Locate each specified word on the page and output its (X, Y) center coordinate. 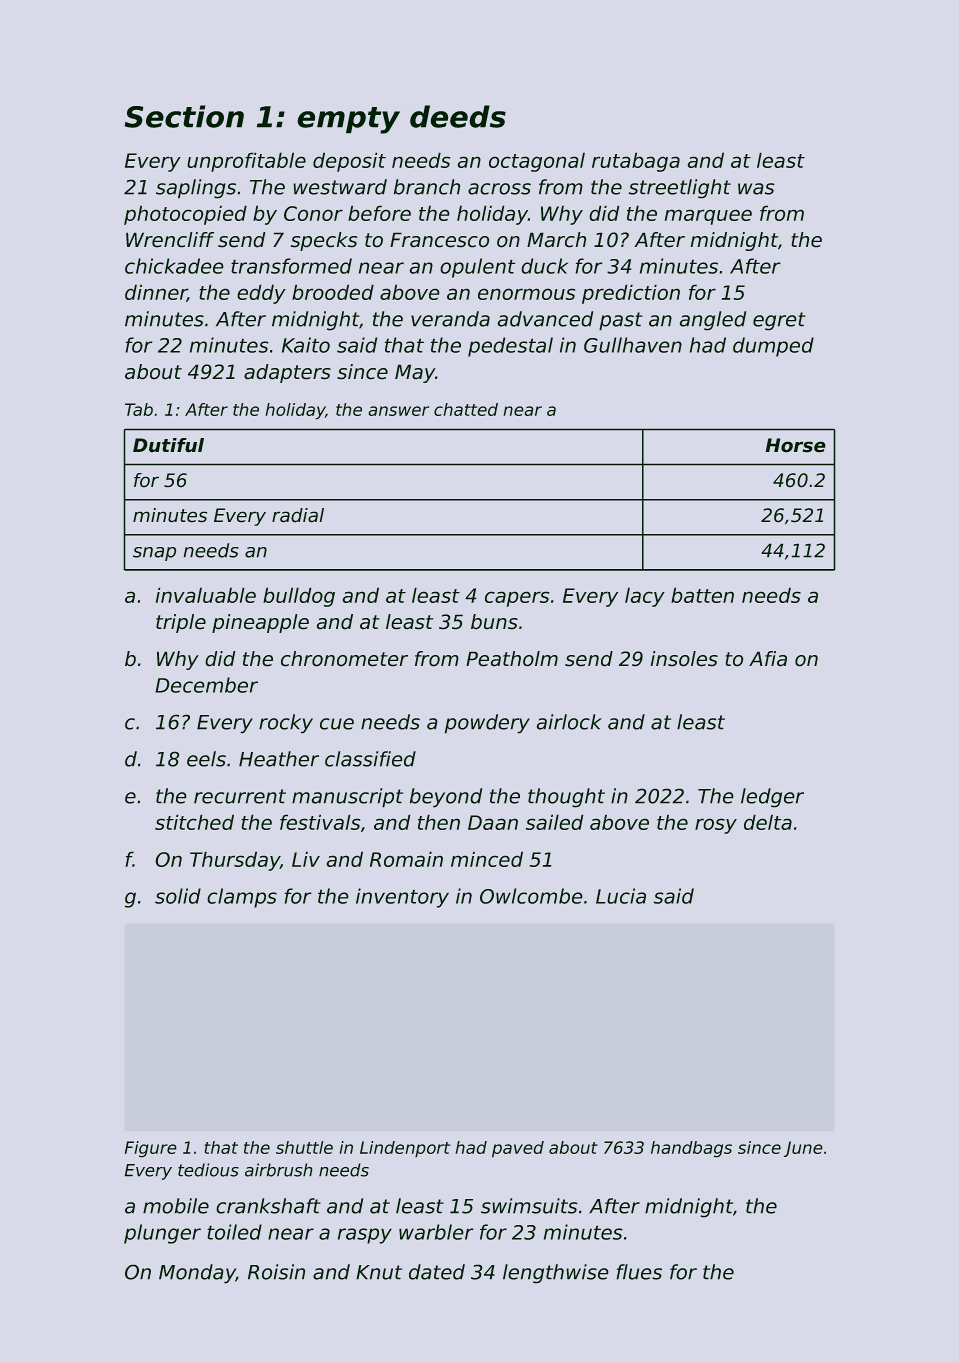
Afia (768, 658)
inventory (402, 898)
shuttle (304, 1147)
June (803, 1149)
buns (494, 621)
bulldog (299, 597)
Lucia (621, 896)
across (499, 189)
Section (184, 116)
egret (779, 321)
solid (178, 896)
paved (518, 1149)
